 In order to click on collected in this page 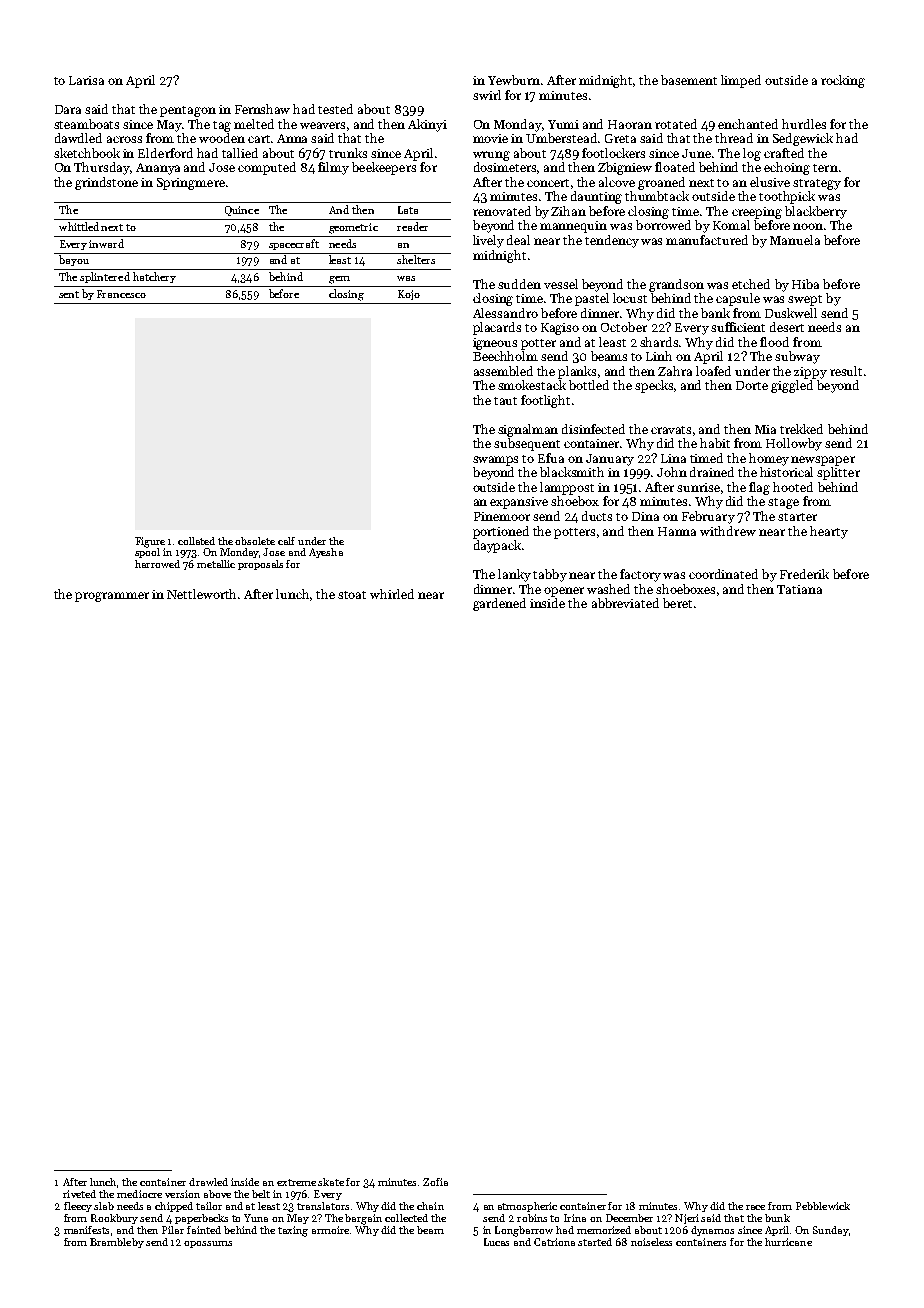, I will do `click(406, 1218)`.
